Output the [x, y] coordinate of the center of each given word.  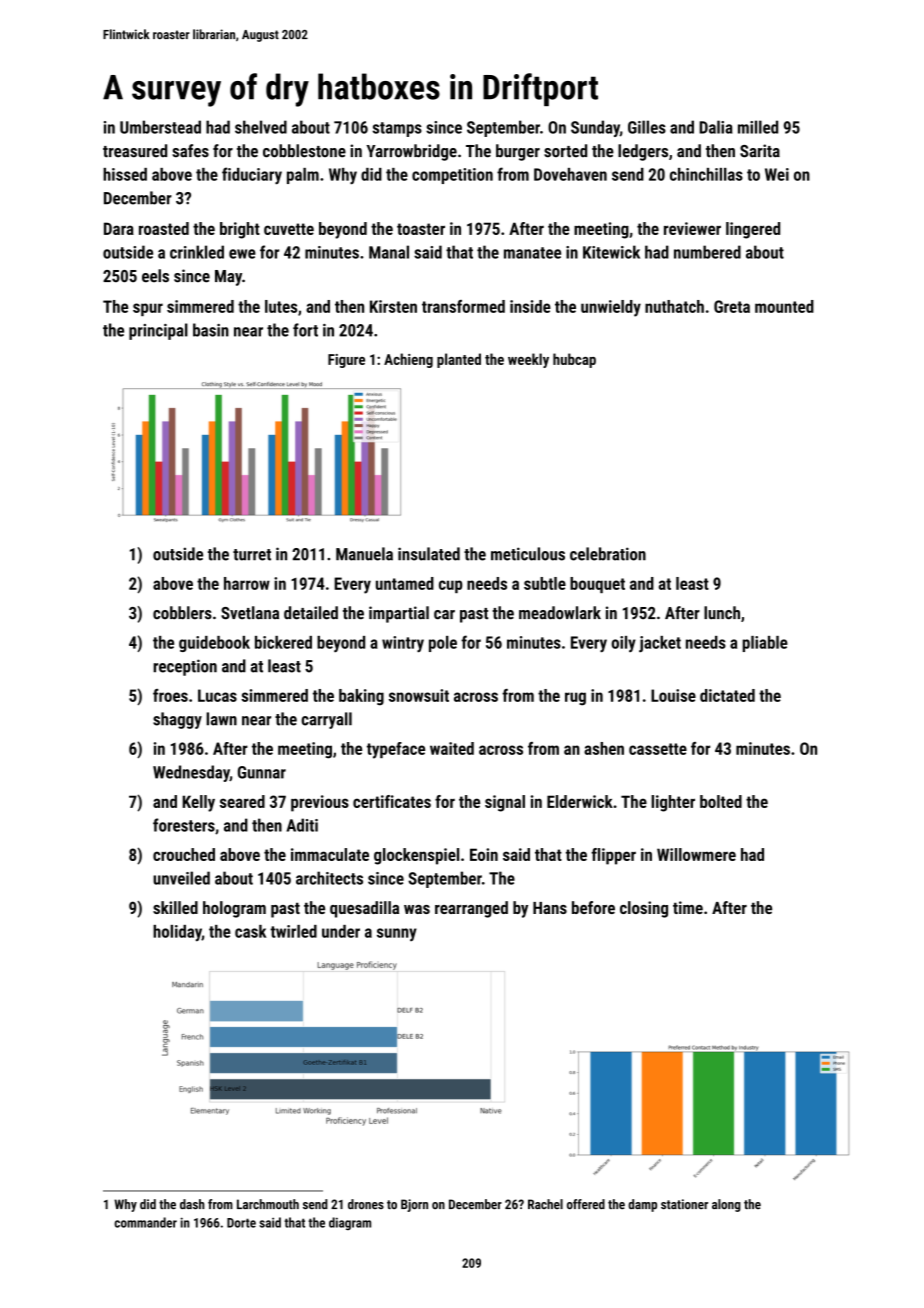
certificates [392, 801]
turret [252, 555]
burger [518, 152]
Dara [119, 228]
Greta [732, 306]
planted [459, 360]
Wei [777, 174]
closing [644, 909]
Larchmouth [268, 1204]
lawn [221, 719]
